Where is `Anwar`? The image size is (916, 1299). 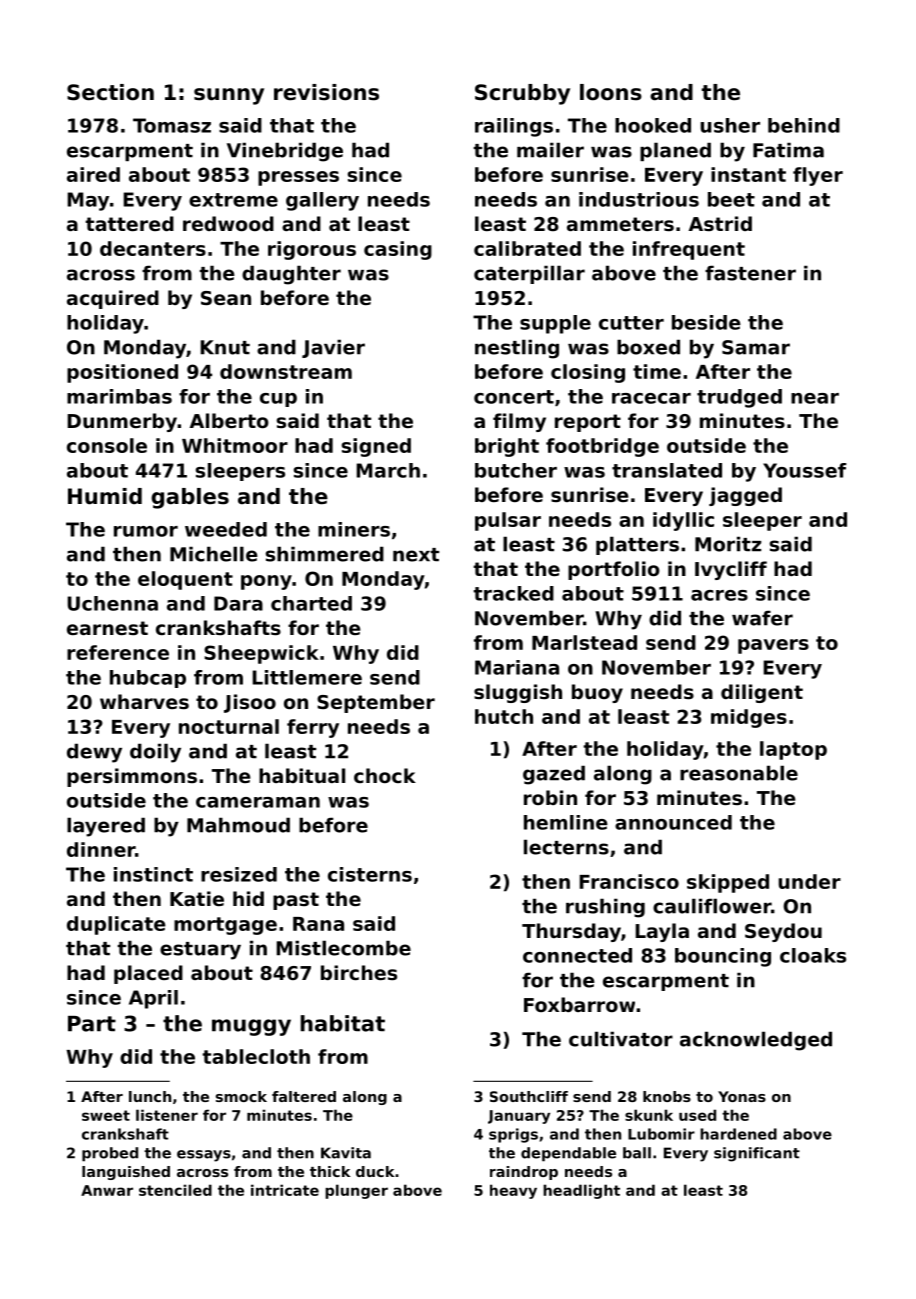 Anwar is located at coordinates (107, 1190).
